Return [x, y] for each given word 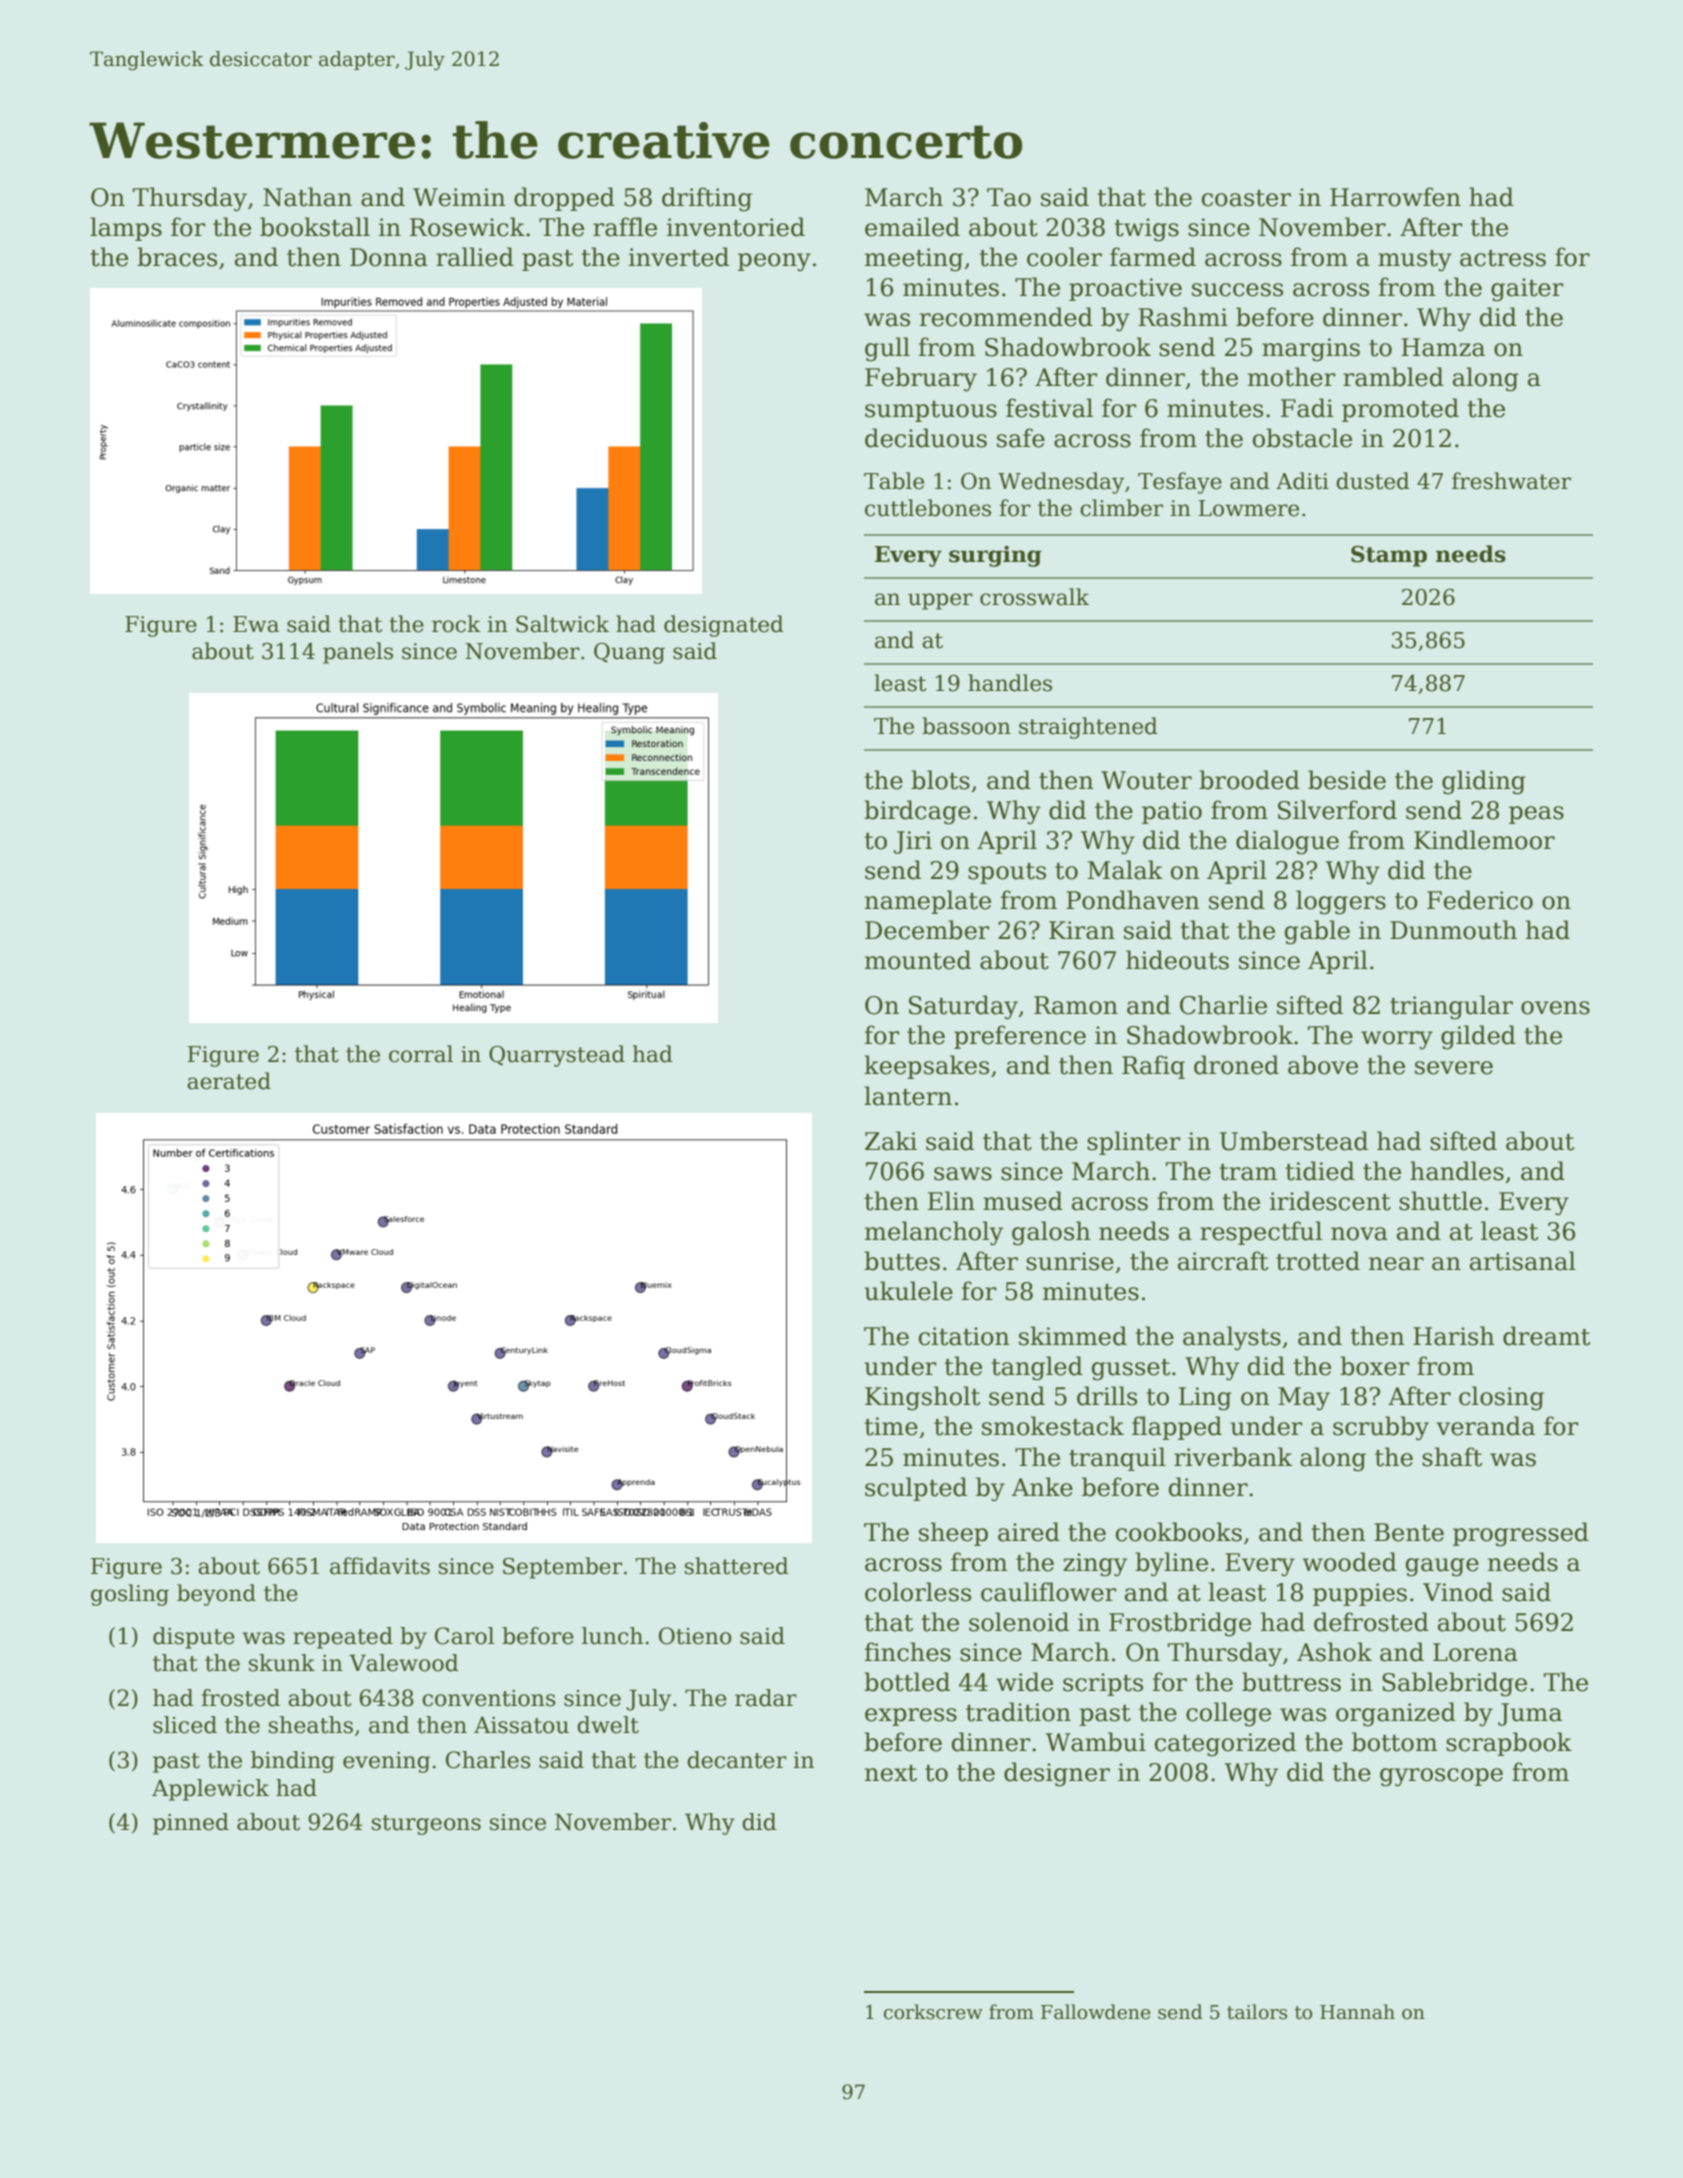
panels [358, 653]
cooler [1064, 257]
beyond [216, 1595]
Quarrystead [557, 1056]
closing [1501, 1398]
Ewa [256, 624]
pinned [191, 1824]
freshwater [1511, 481]
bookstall [315, 227]
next [891, 1773]
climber [1121, 508]
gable [1317, 932]
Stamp [1389, 556]
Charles [488, 1760]
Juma [1530, 1714]
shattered [737, 1566]
